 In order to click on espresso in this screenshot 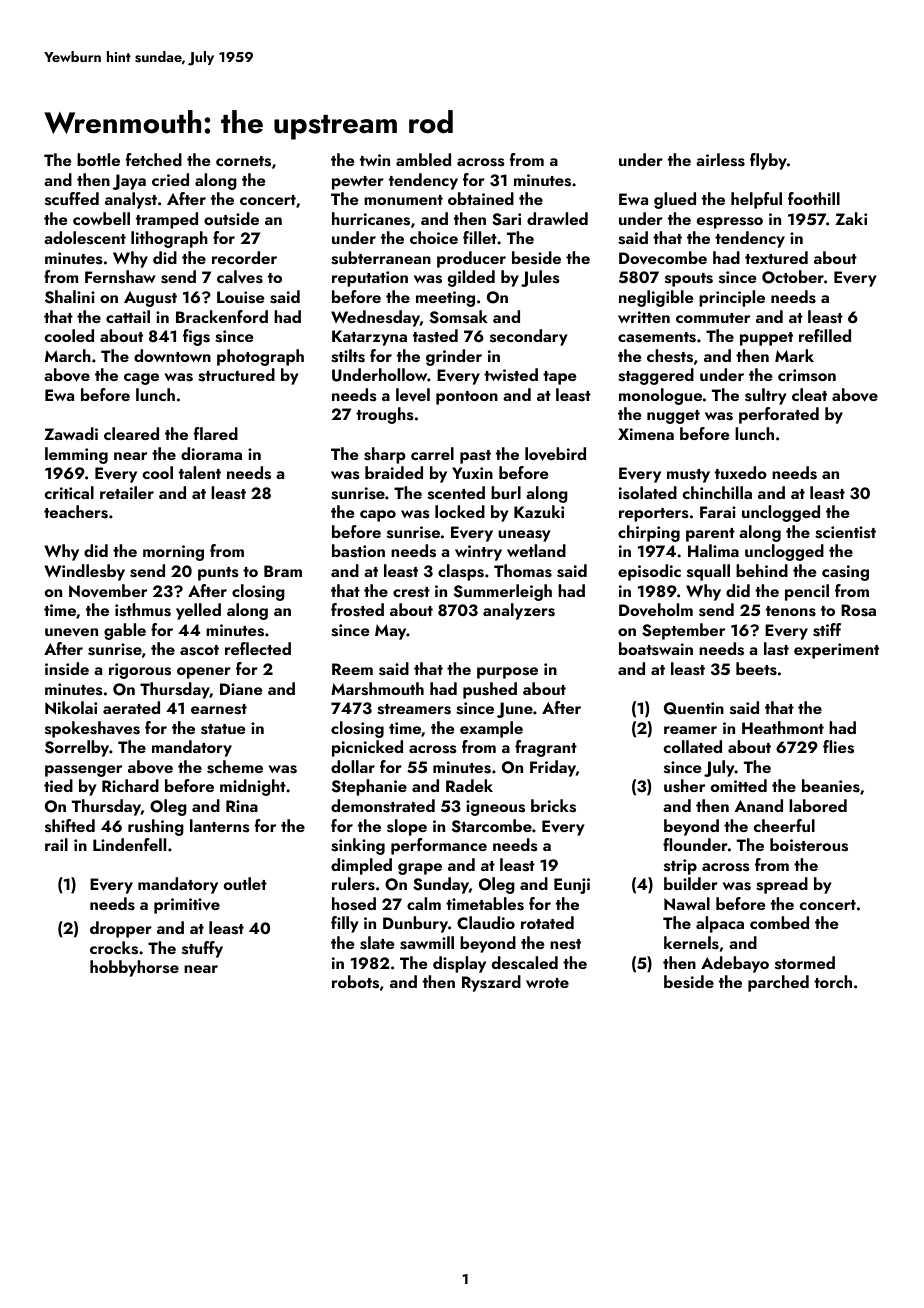, I will do `click(730, 223)`.
